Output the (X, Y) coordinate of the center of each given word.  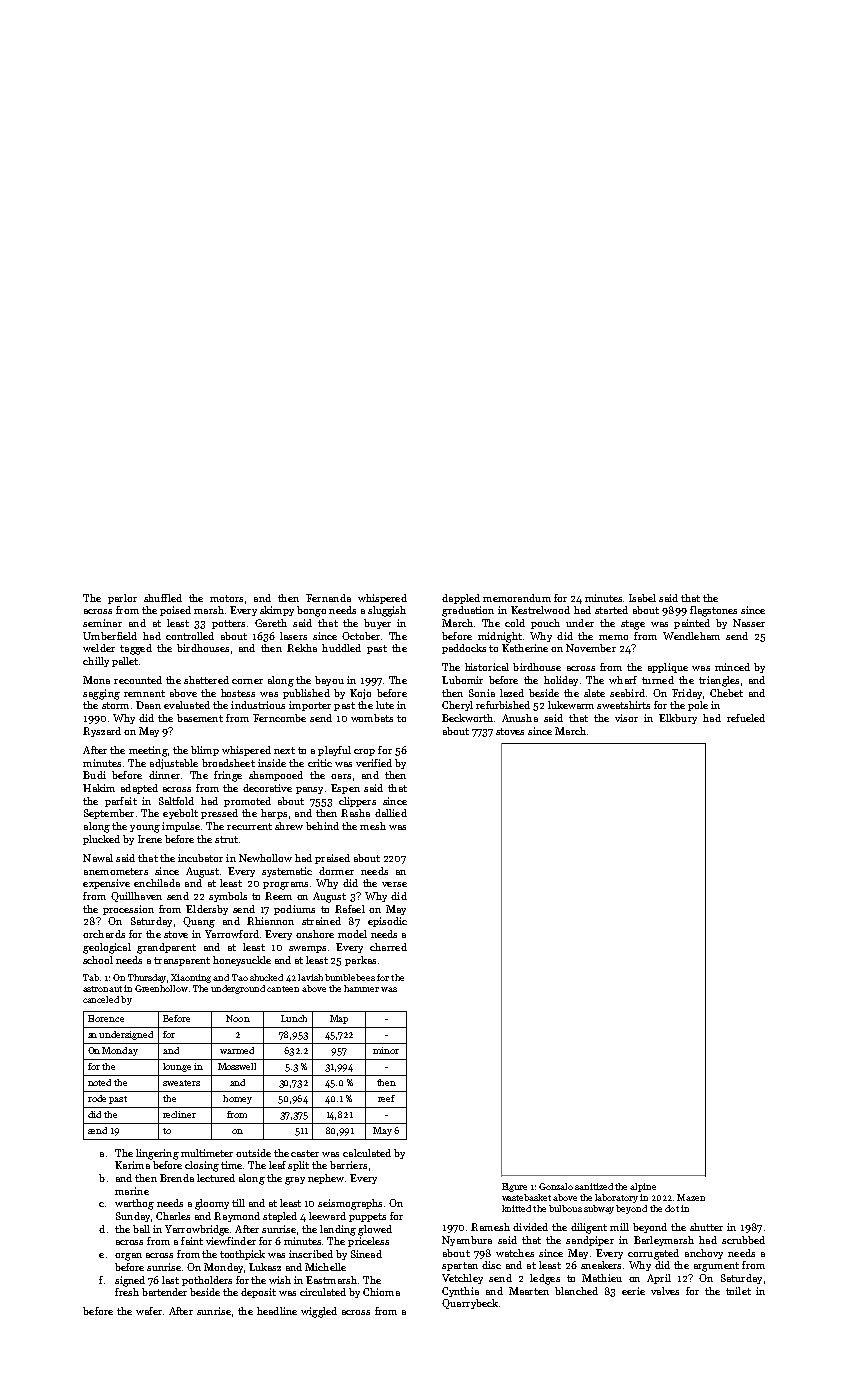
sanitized (594, 1186)
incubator (200, 858)
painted (692, 624)
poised (175, 611)
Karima (132, 1165)
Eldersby (207, 910)
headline (277, 1311)
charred (388, 947)
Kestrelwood (540, 610)
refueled (746, 718)
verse (394, 884)
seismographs (350, 1204)
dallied (391, 813)
